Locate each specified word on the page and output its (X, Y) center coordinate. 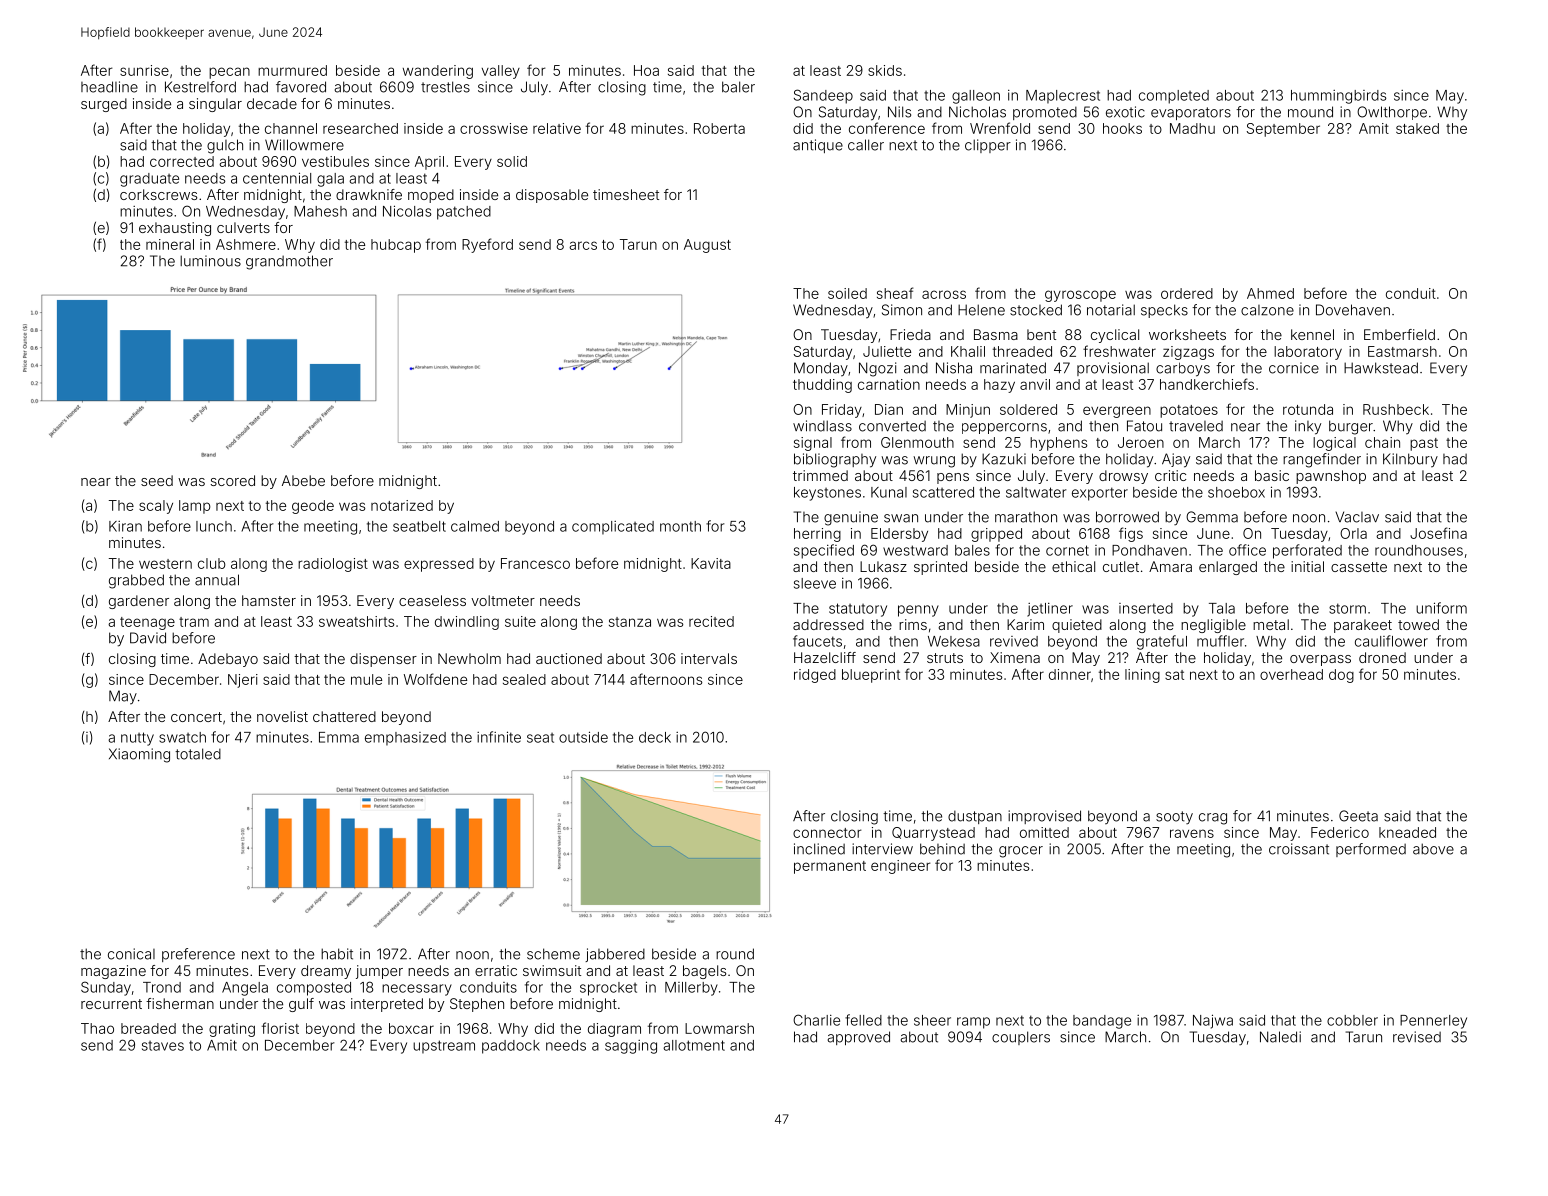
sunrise (144, 70)
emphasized (405, 739)
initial (1307, 566)
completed (1174, 97)
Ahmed (1270, 293)
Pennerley (1433, 1022)
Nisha (954, 368)
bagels (704, 972)
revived (1014, 641)
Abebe (303, 480)
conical (131, 954)
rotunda (1308, 409)
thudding (822, 386)
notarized (402, 505)
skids (885, 70)
